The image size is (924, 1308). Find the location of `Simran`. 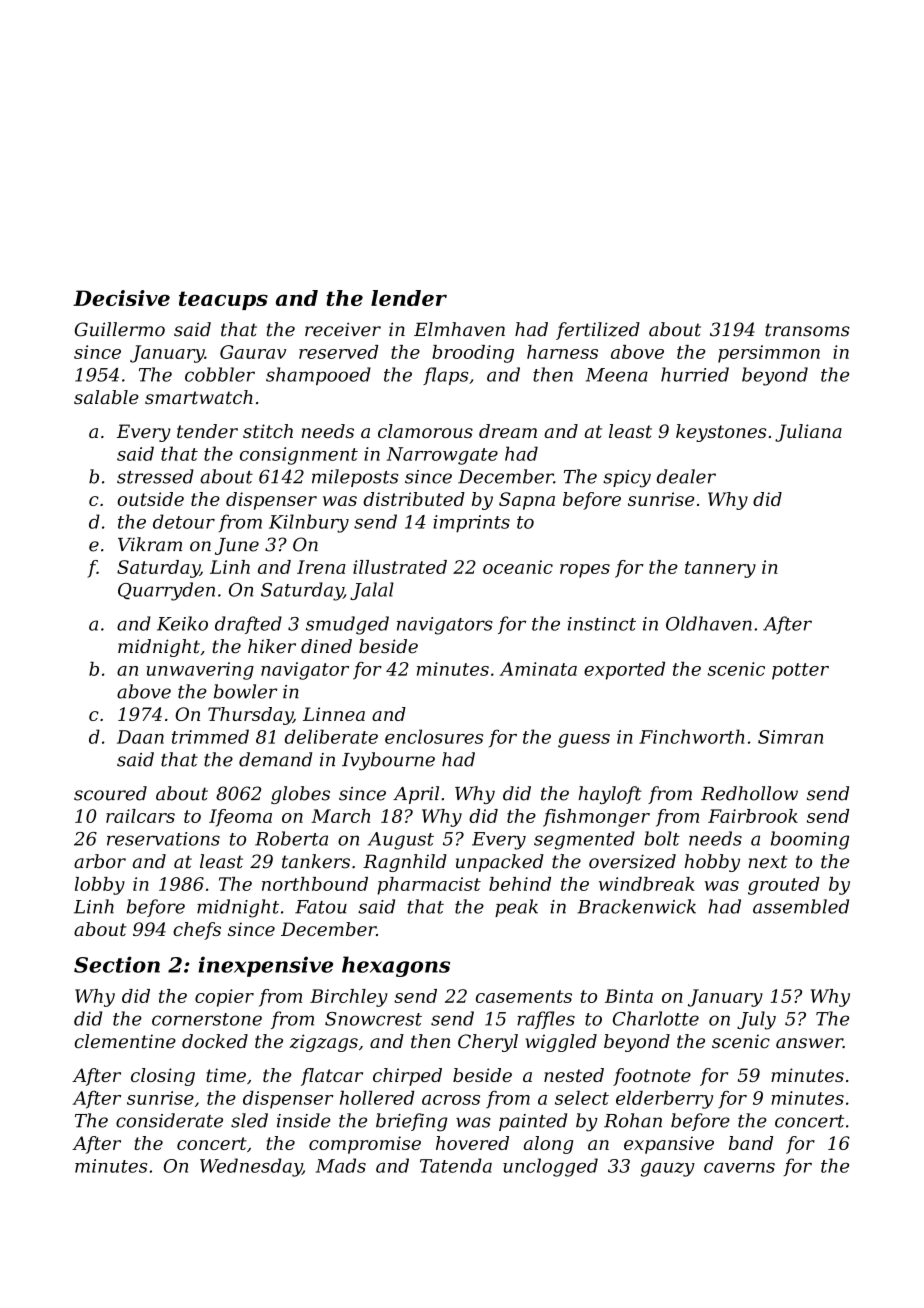

Simran is located at coordinates (790, 737).
